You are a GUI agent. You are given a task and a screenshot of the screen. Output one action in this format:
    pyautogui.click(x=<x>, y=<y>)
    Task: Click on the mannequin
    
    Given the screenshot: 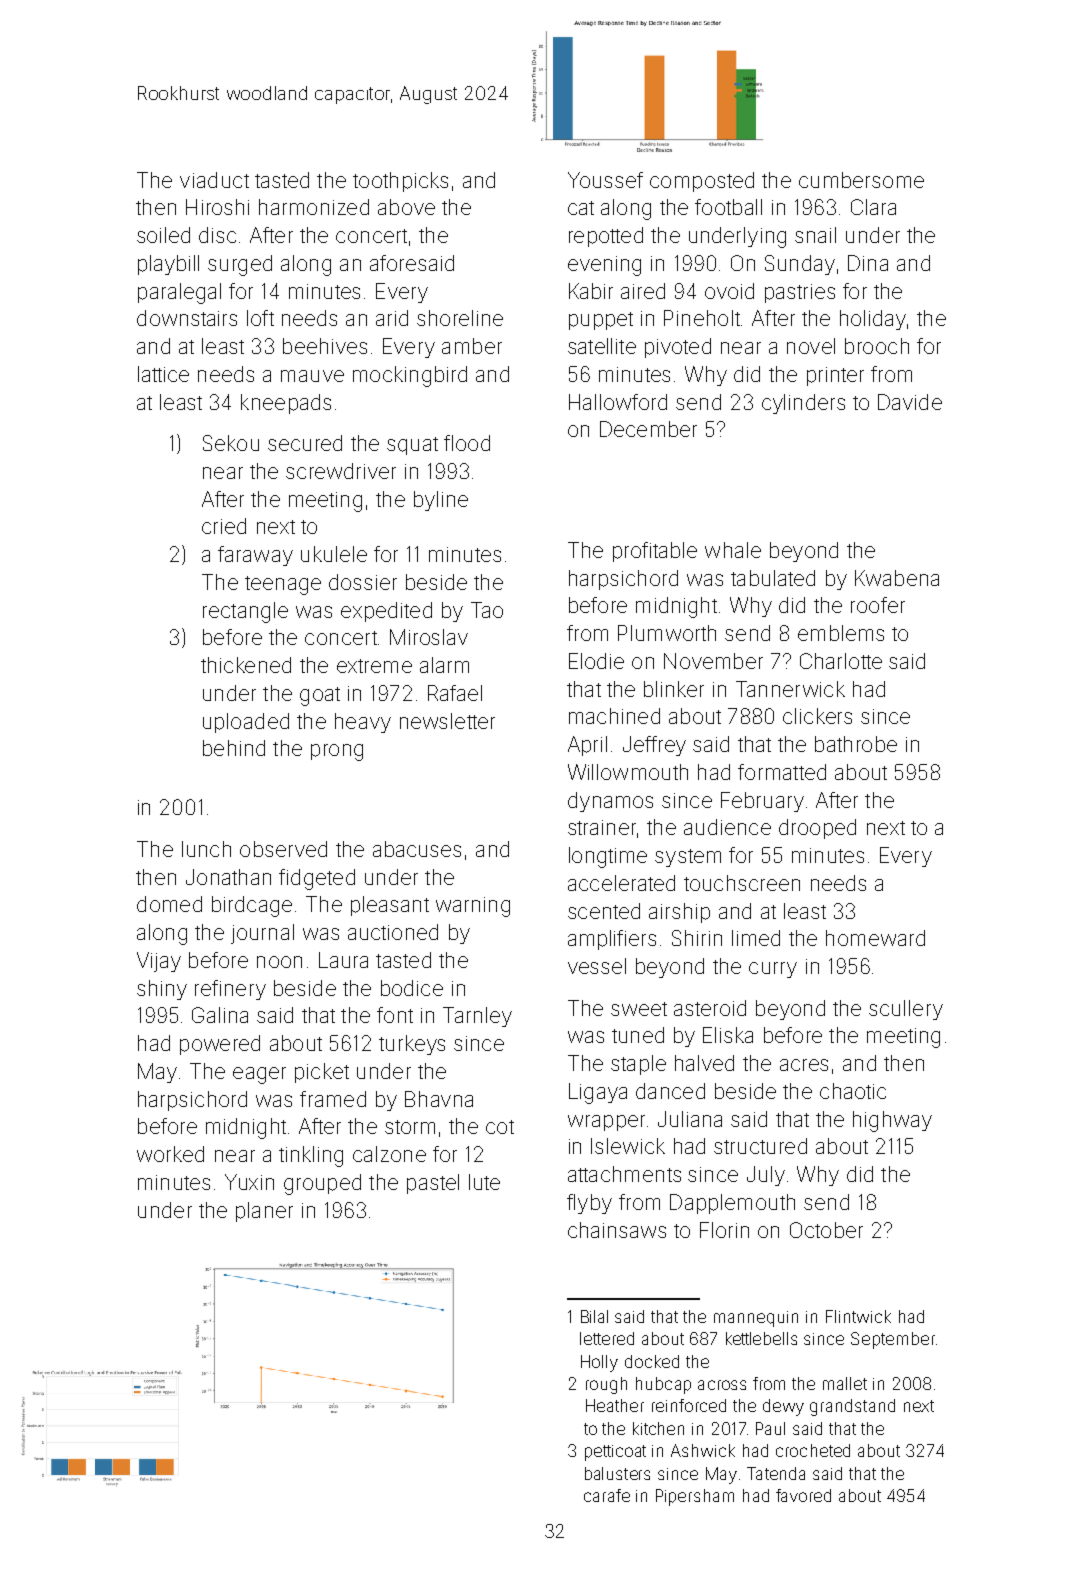 What is the action you would take?
    pyautogui.click(x=756, y=1319)
